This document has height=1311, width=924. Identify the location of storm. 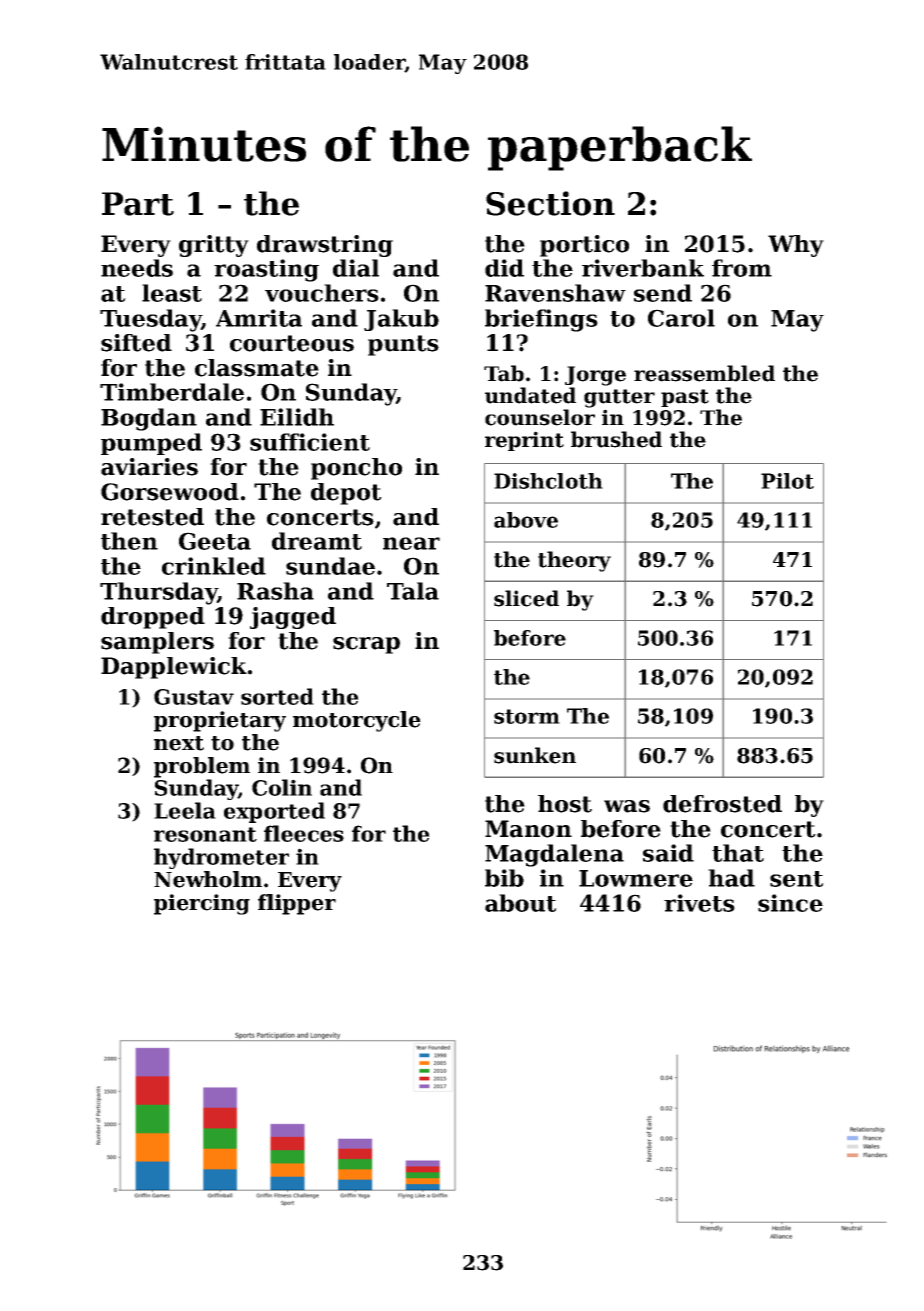
(527, 716).
